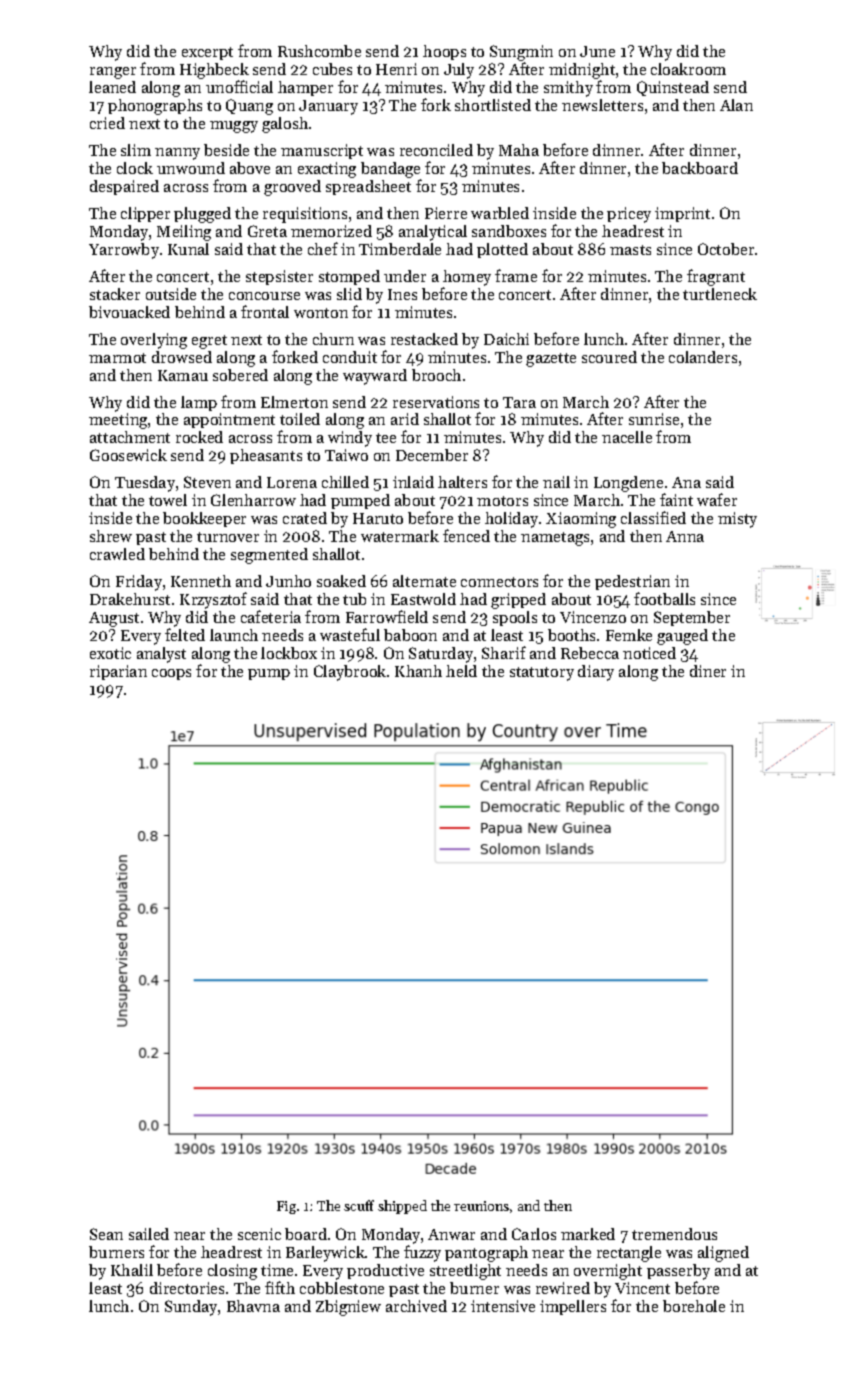  What do you see at coordinates (461, 671) in the screenshot?
I see `held` at bounding box center [461, 671].
